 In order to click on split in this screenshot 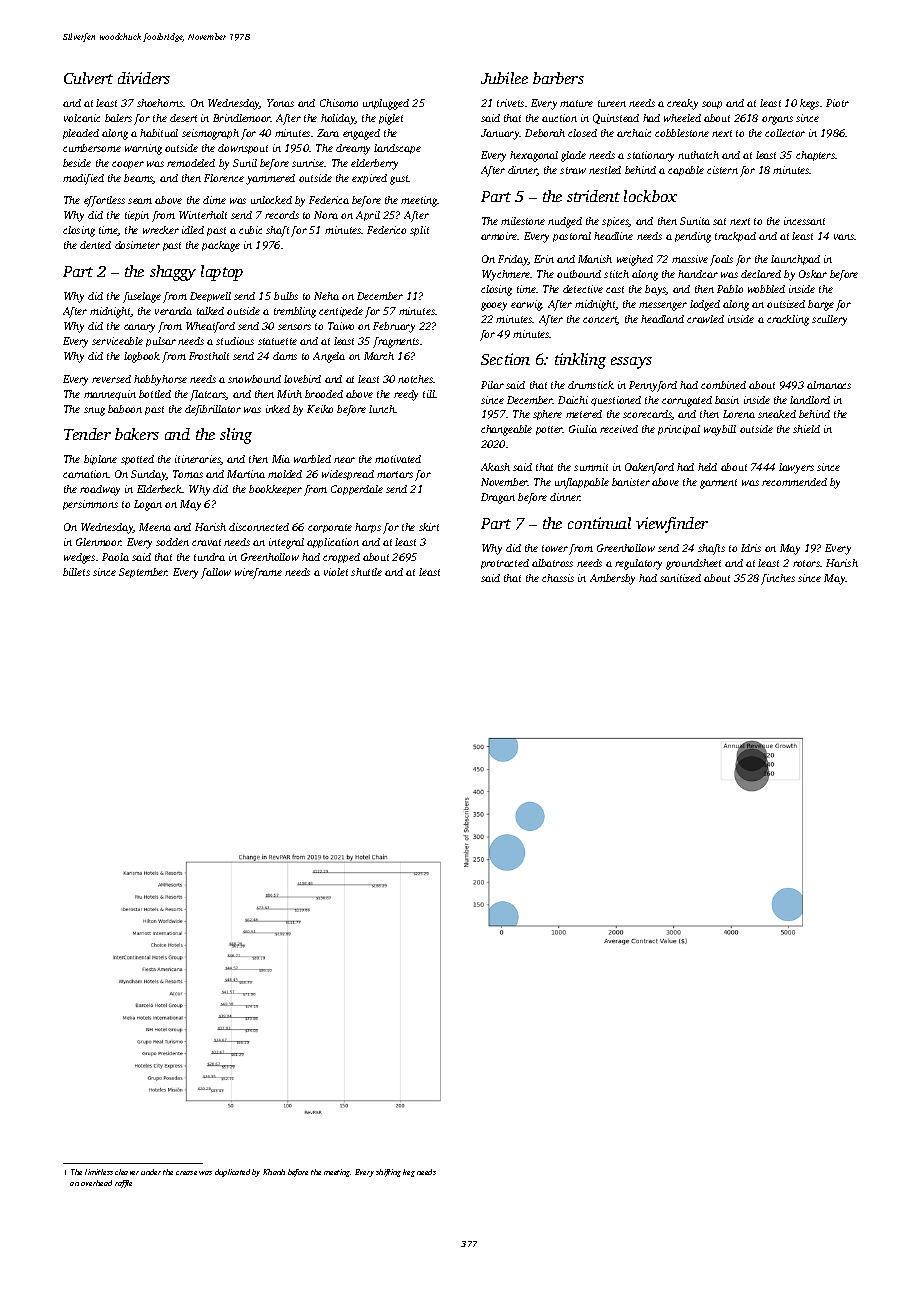, I will do `click(419, 231)`.
